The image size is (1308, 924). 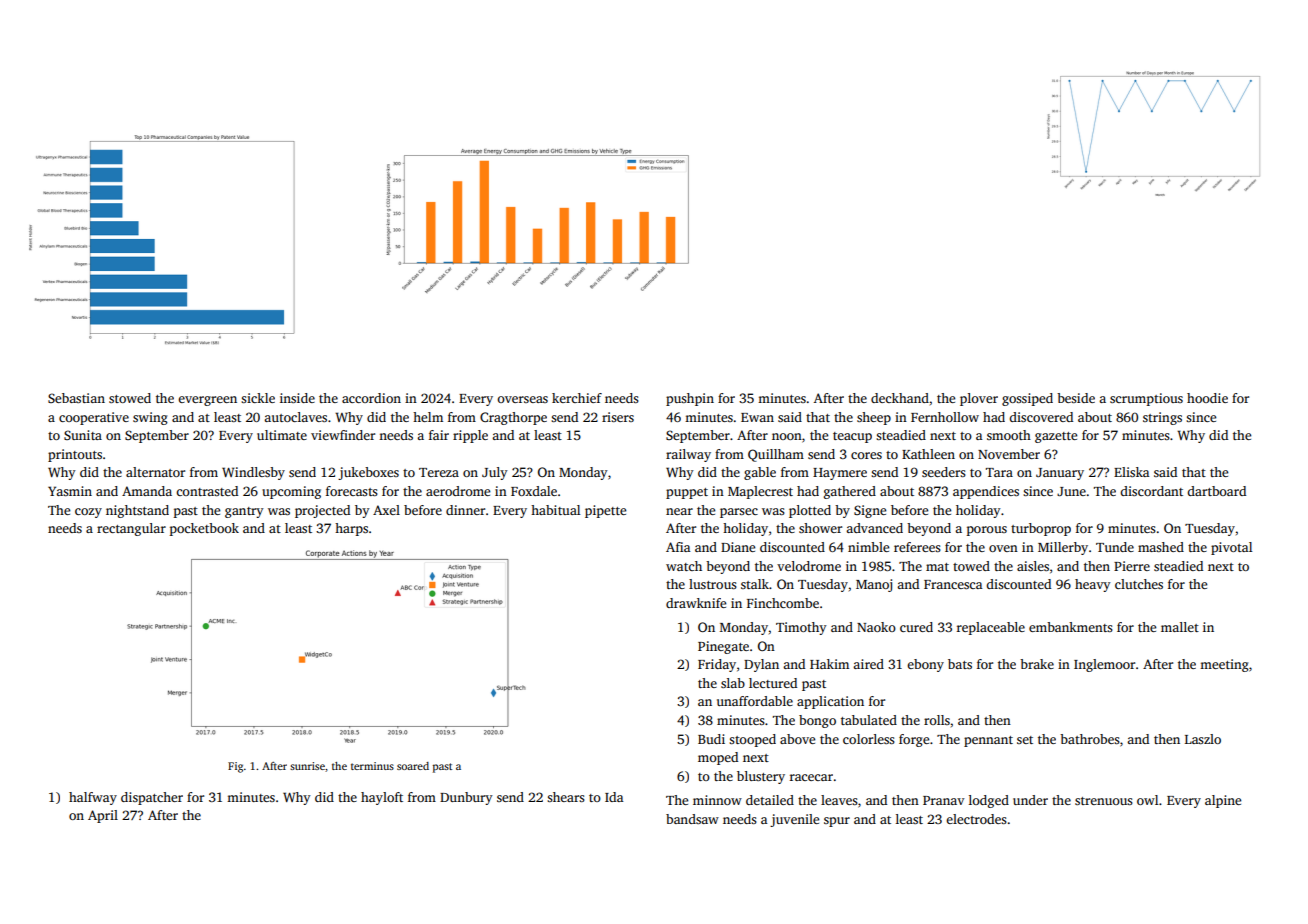 What do you see at coordinates (307, 766) in the screenshot?
I see `sunrise` at bounding box center [307, 766].
